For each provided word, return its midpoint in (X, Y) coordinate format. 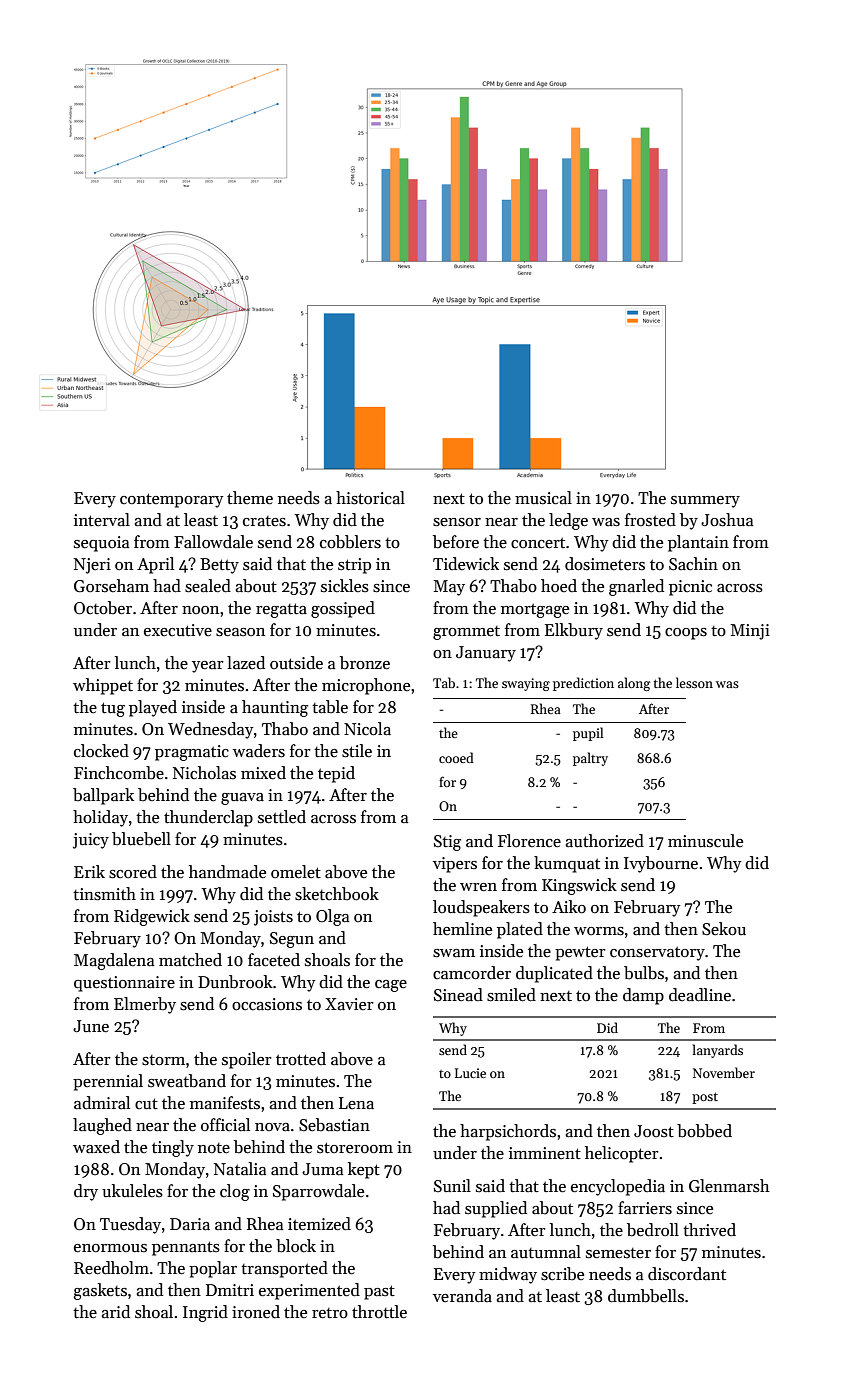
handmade (227, 872)
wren (478, 887)
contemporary (172, 500)
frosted (650, 520)
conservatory (657, 953)
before (456, 542)
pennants (186, 1248)
